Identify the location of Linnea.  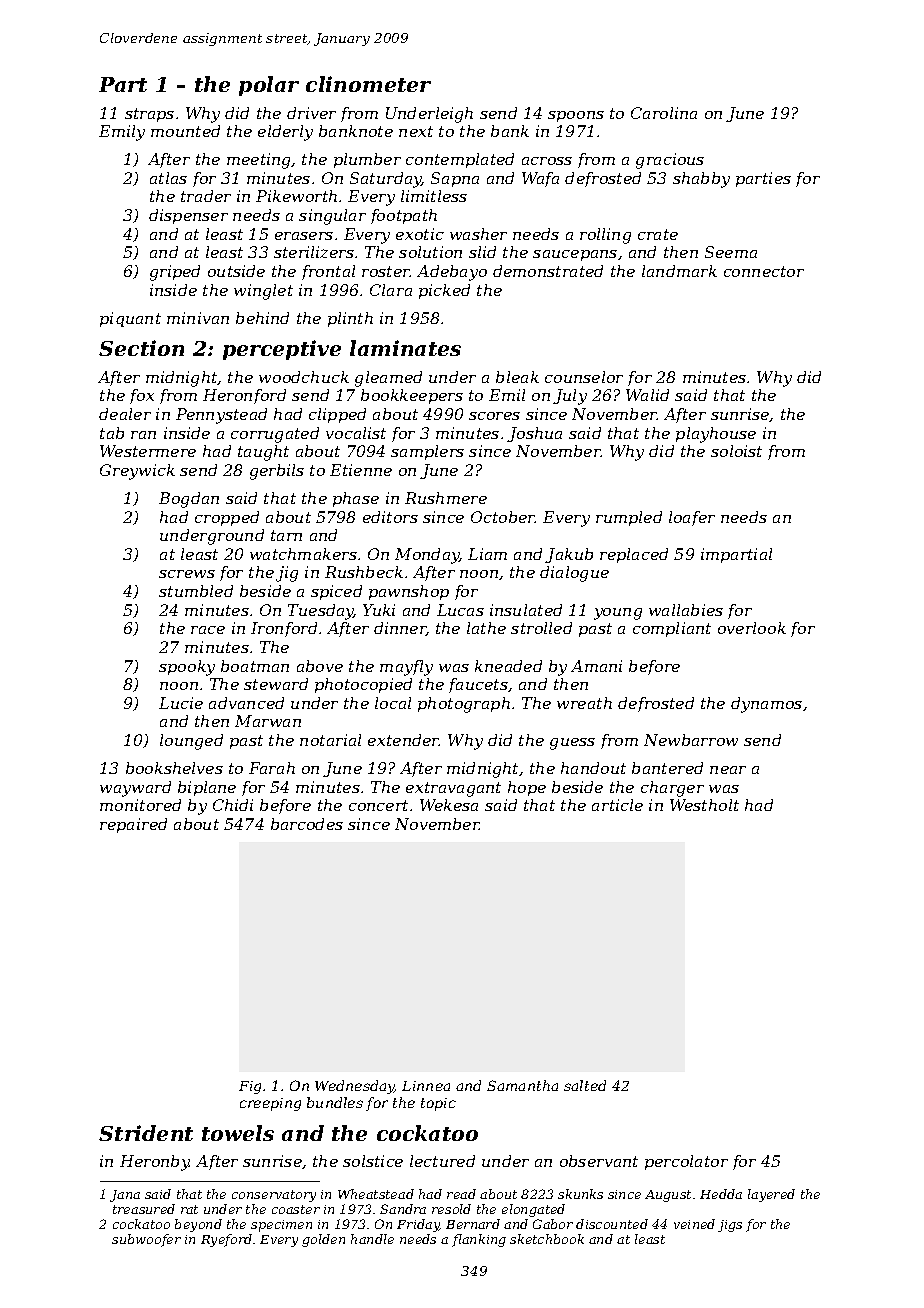
(426, 1086).
